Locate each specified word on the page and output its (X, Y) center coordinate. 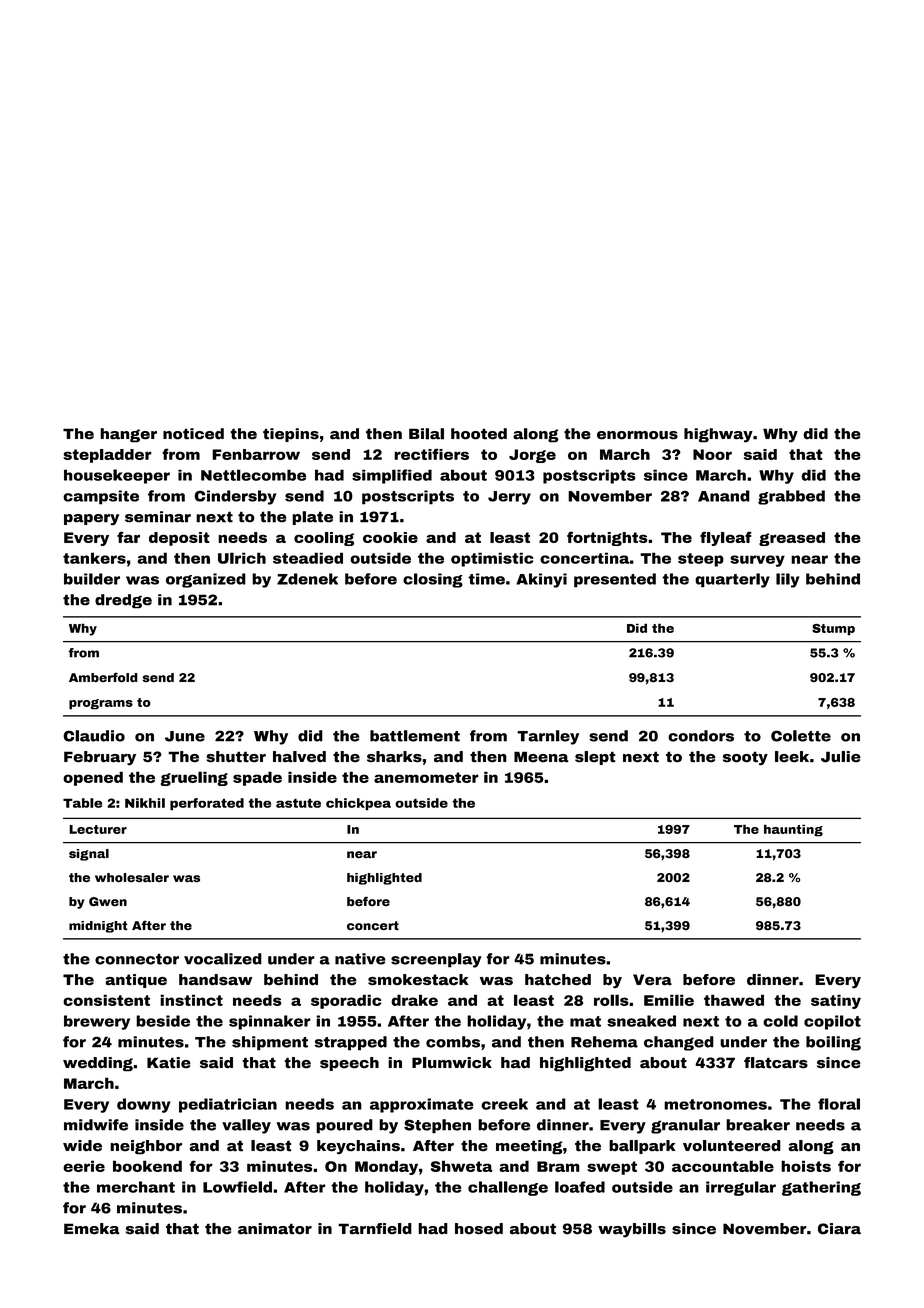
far (128, 537)
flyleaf (726, 538)
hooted (479, 434)
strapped (351, 1043)
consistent (106, 1000)
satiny (836, 1001)
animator (275, 1229)
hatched (558, 980)
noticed (193, 434)
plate (312, 518)
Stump (833, 630)
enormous (637, 435)
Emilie (669, 1000)
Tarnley (548, 737)
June (185, 736)
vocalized (223, 959)
